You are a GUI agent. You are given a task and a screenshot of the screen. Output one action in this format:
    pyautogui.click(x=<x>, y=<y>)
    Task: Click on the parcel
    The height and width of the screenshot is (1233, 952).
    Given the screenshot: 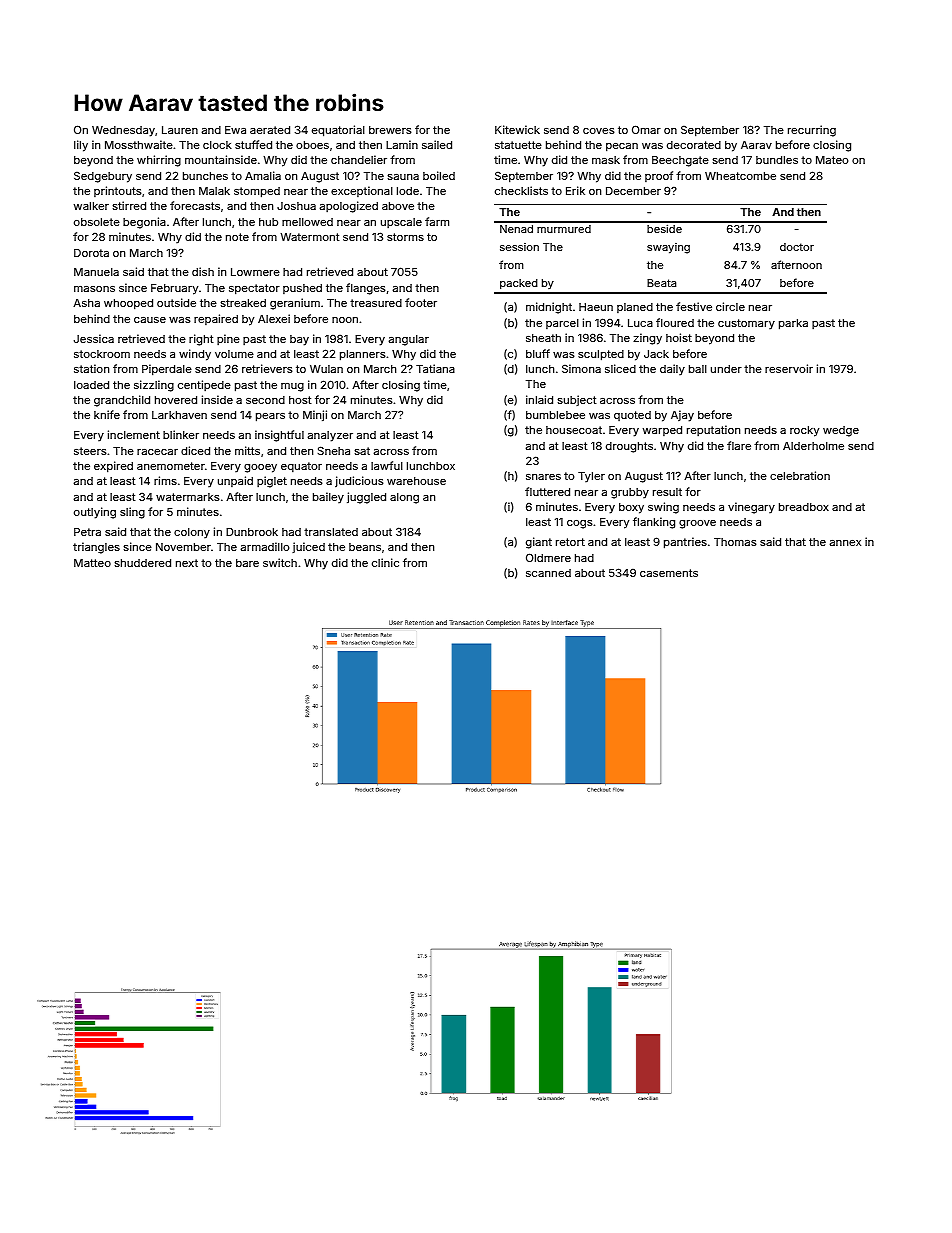 What is the action you would take?
    pyautogui.click(x=562, y=324)
